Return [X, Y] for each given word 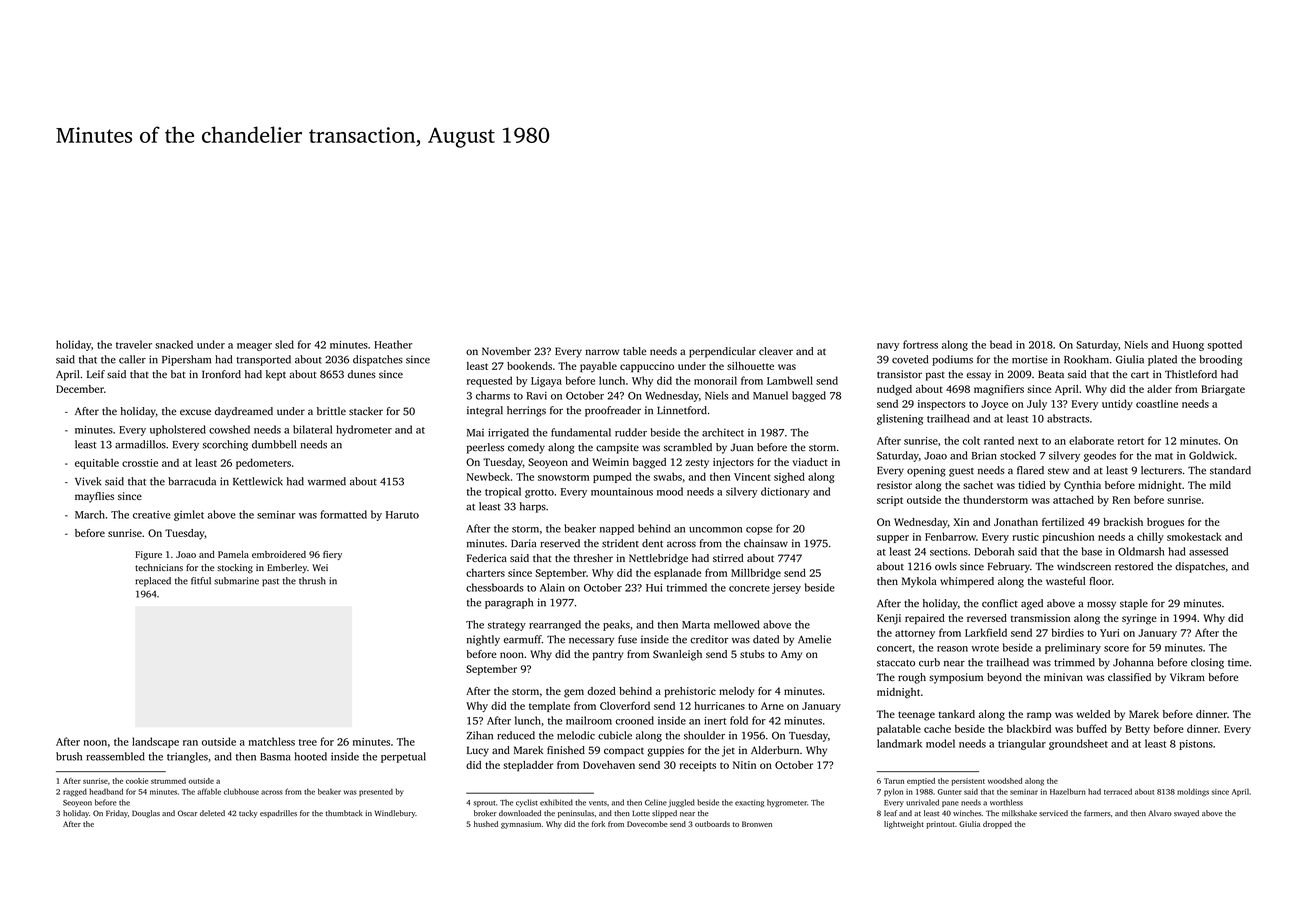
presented [376, 792]
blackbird [1029, 728]
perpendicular [722, 352]
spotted [1224, 345]
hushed [486, 824]
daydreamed [244, 412]
